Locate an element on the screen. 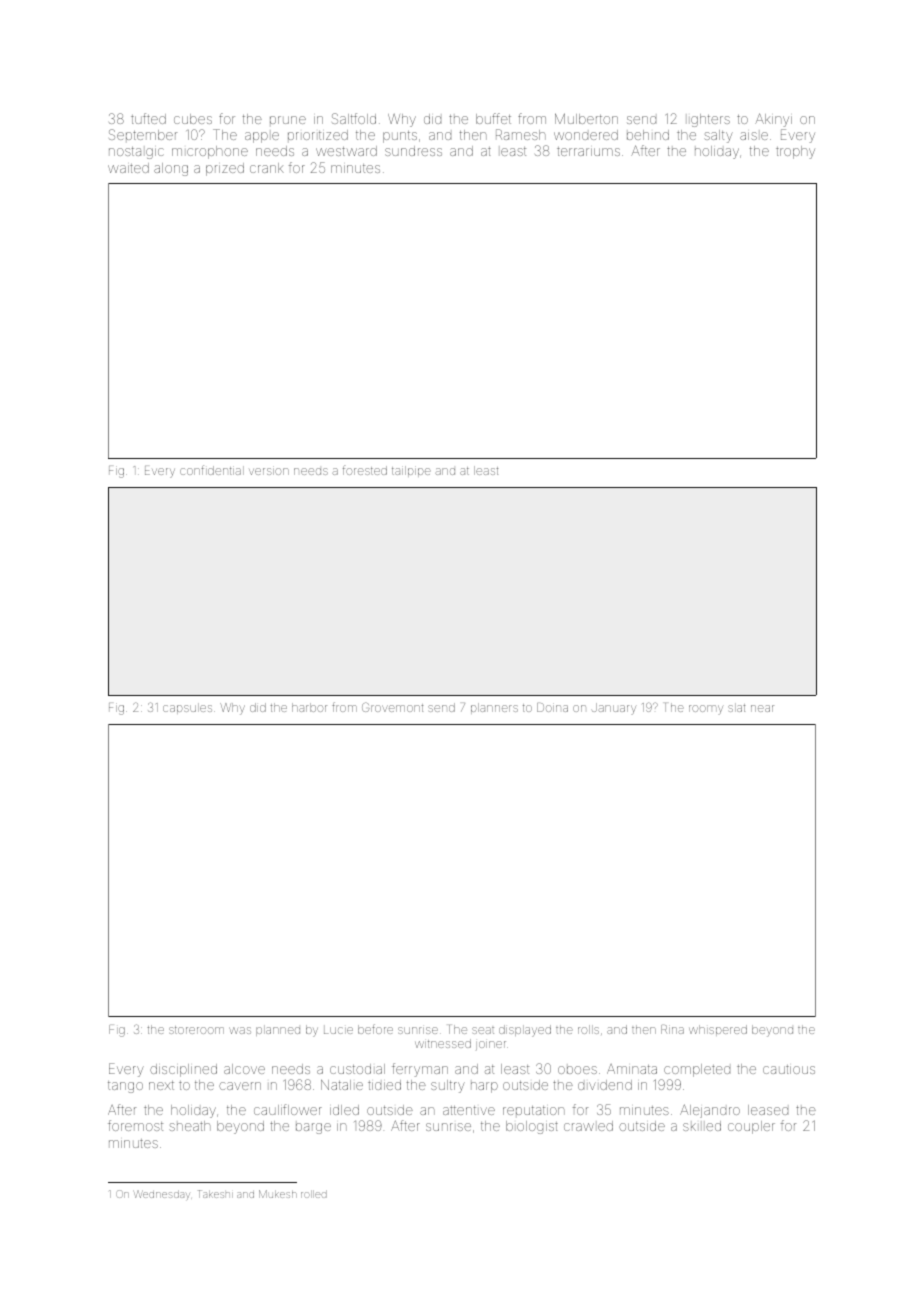 This screenshot has height=1308, width=924. tailpipe is located at coordinates (411, 471).
